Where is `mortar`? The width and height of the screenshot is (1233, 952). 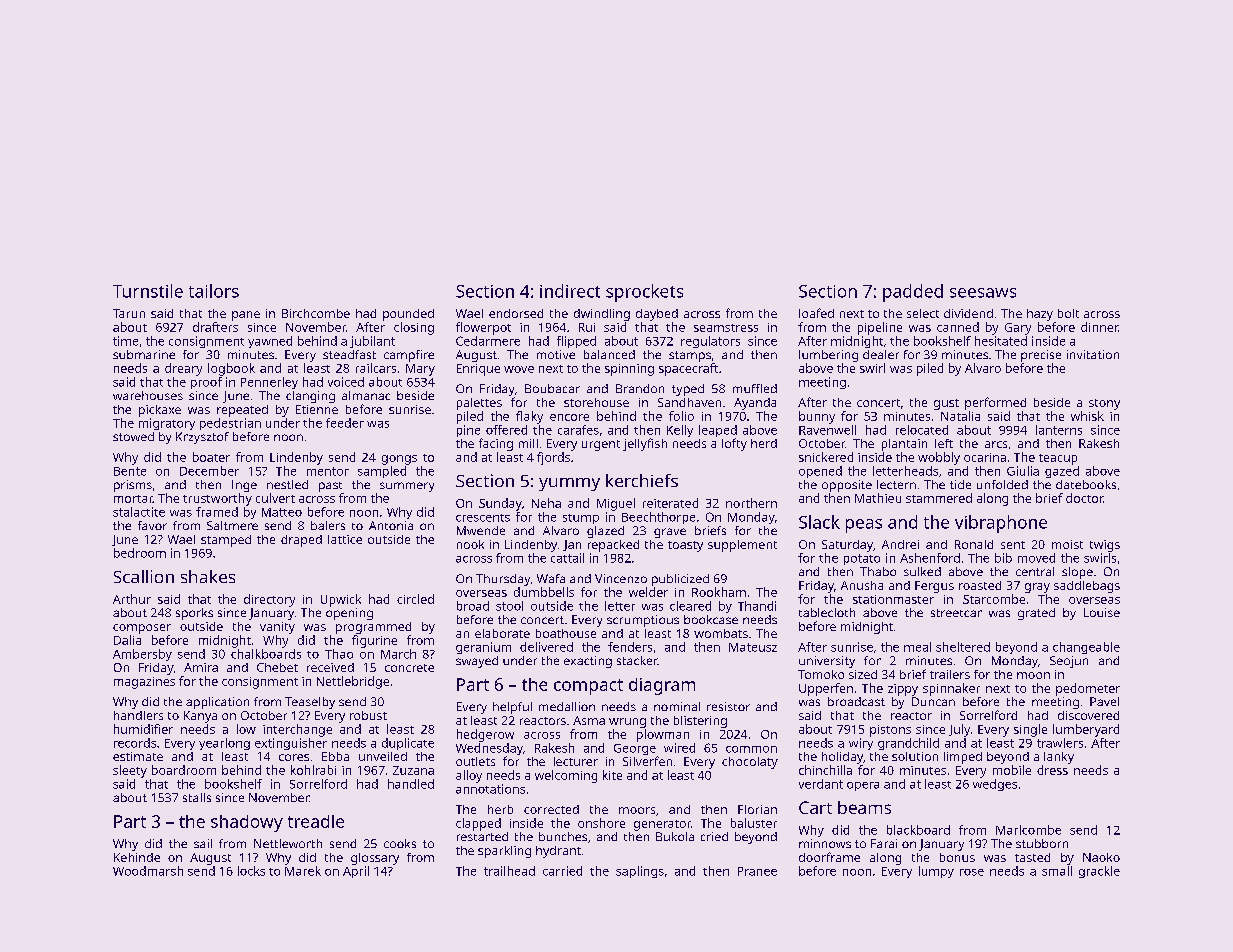
mortar is located at coordinates (133, 499).
